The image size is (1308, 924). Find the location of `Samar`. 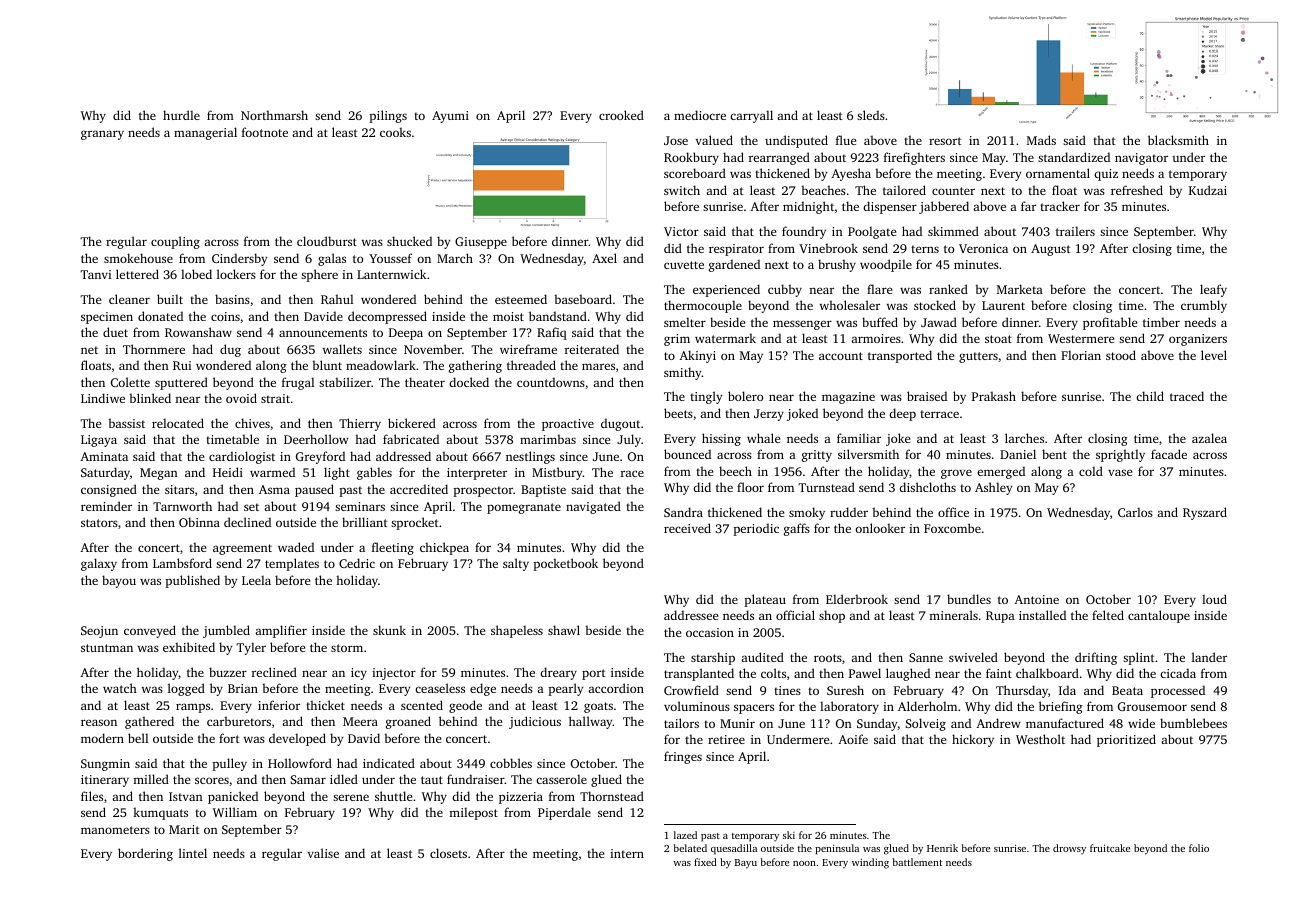

Samar is located at coordinates (308, 779).
